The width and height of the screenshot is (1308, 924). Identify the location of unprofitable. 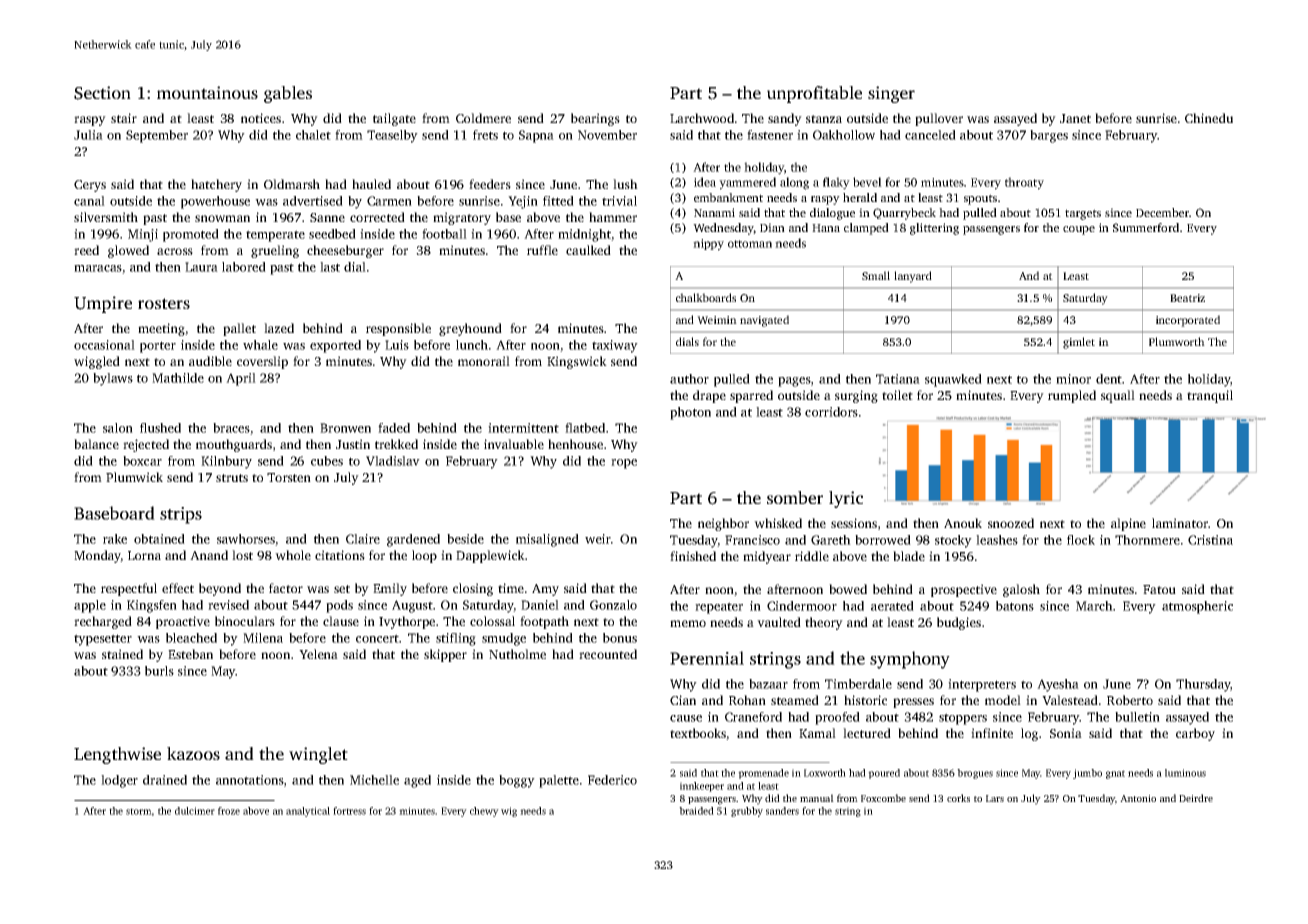
(814, 94).
